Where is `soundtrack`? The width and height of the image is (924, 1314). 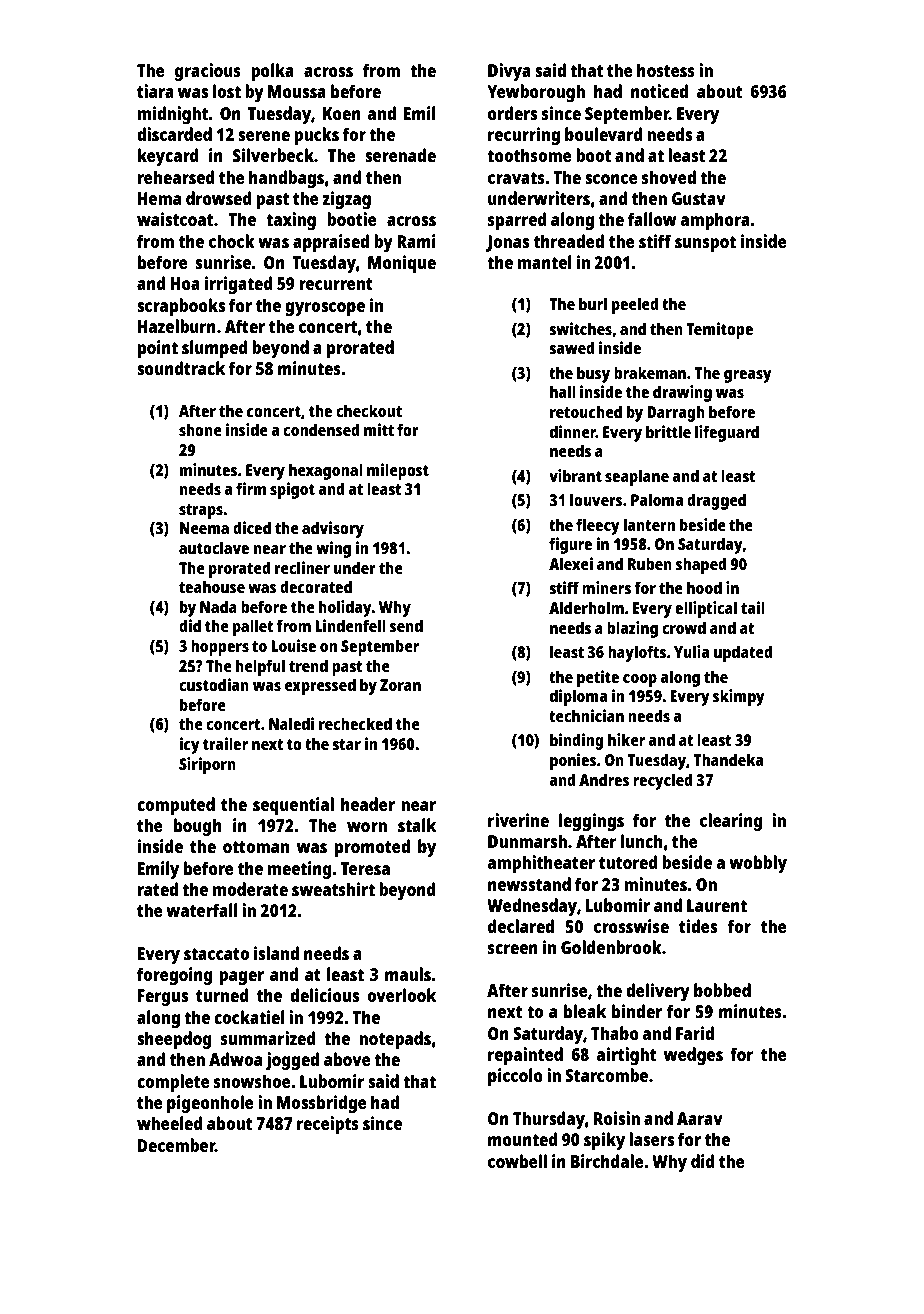 soundtrack is located at coordinates (181, 368).
